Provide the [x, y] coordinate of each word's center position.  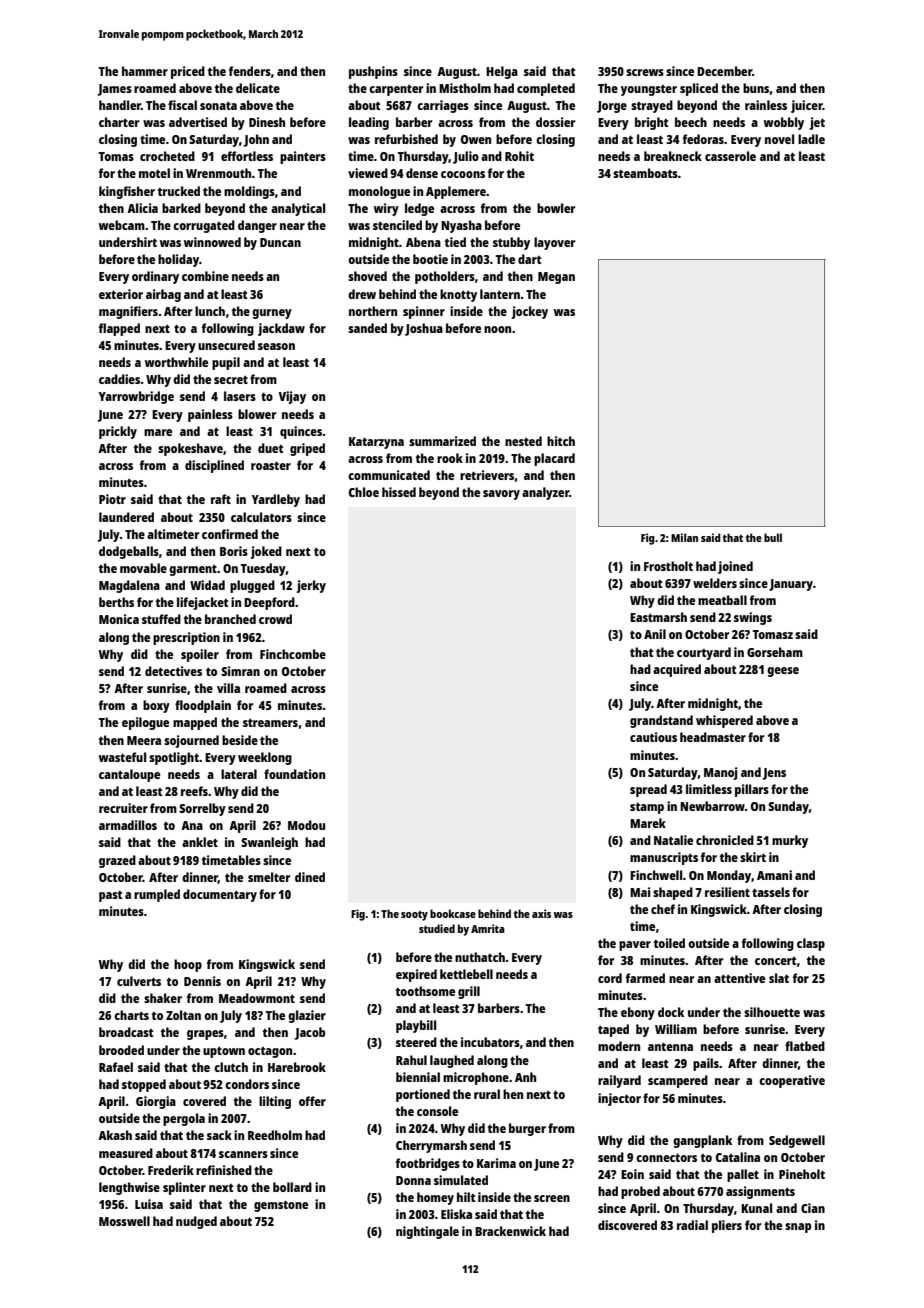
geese [783, 672]
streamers [270, 723]
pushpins [373, 72]
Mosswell [124, 1221]
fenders [250, 71]
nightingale [427, 1232]
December [724, 71]
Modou [306, 825]
